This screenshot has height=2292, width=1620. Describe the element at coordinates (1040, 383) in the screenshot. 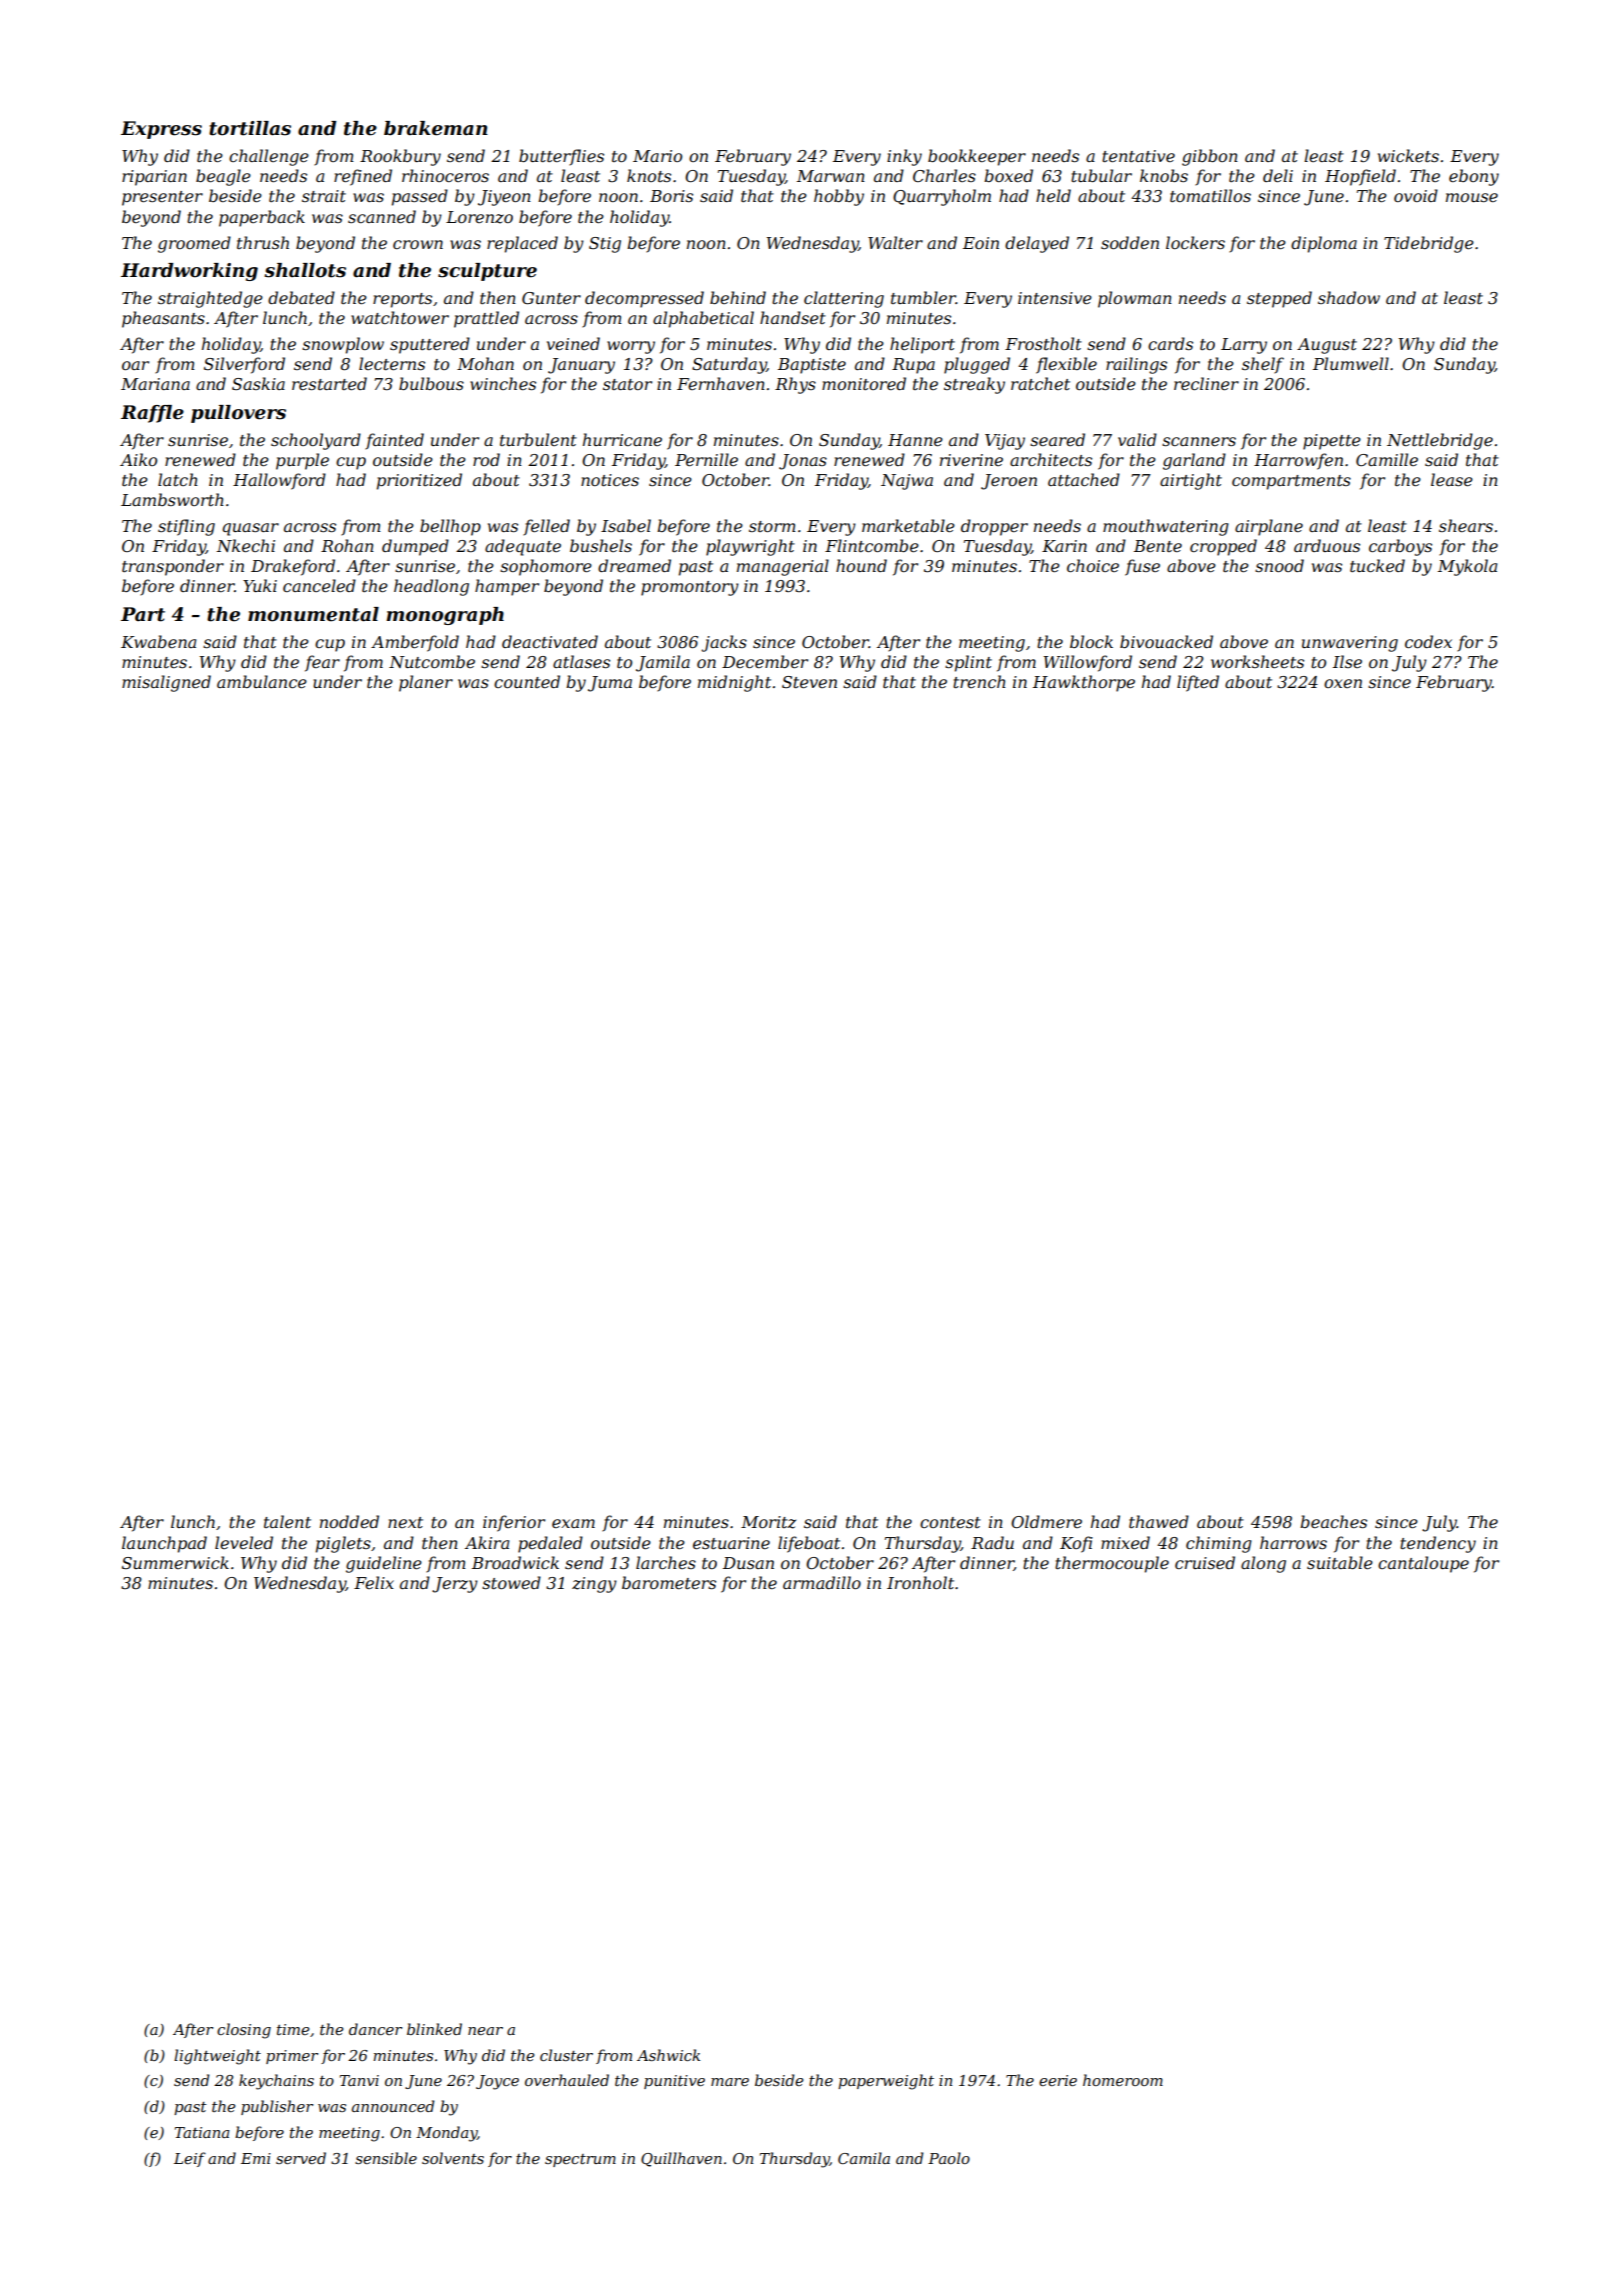

I see `ratchet` at that location.
